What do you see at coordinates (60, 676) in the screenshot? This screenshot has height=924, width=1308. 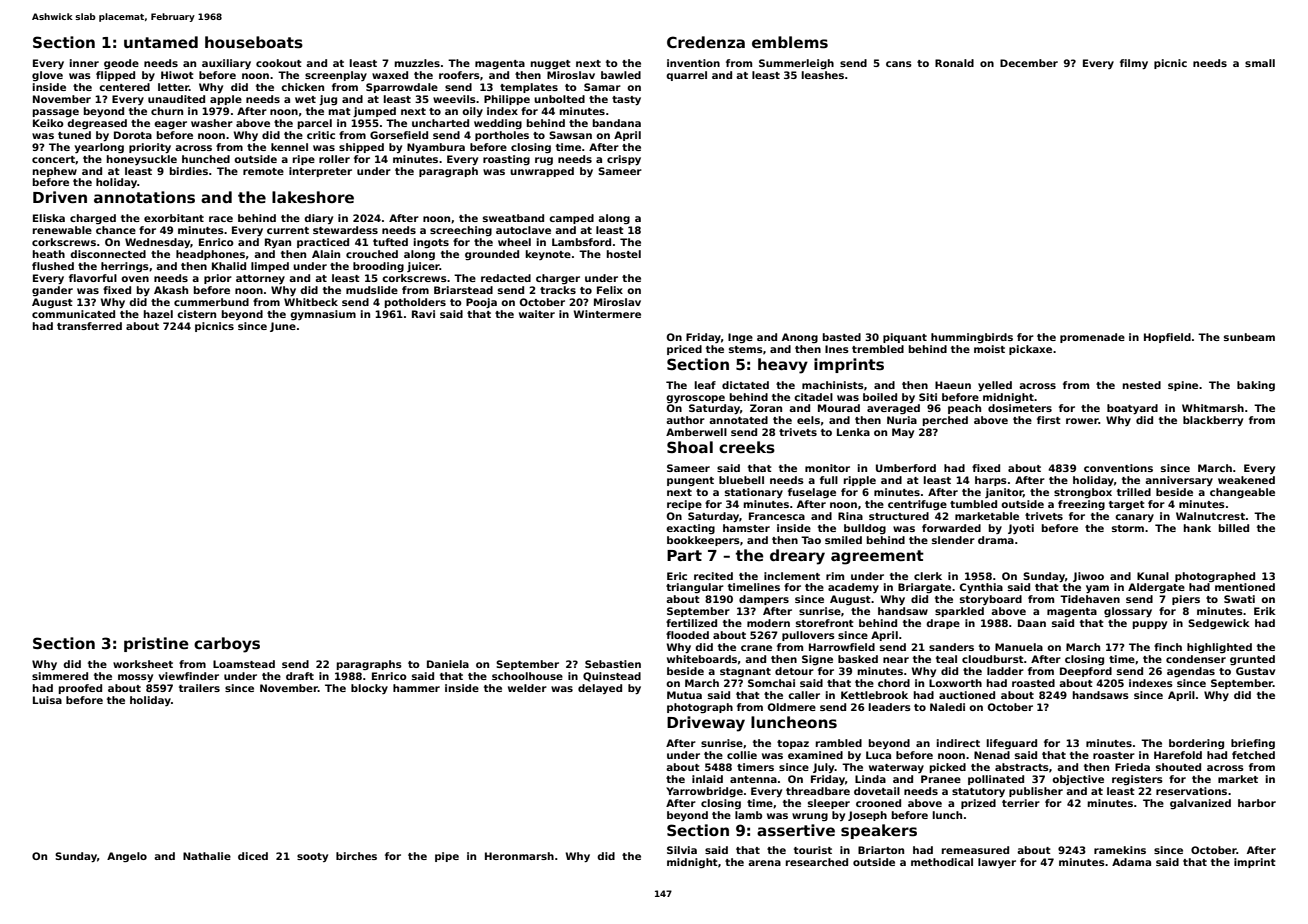 I see `simmered` at bounding box center [60, 676].
